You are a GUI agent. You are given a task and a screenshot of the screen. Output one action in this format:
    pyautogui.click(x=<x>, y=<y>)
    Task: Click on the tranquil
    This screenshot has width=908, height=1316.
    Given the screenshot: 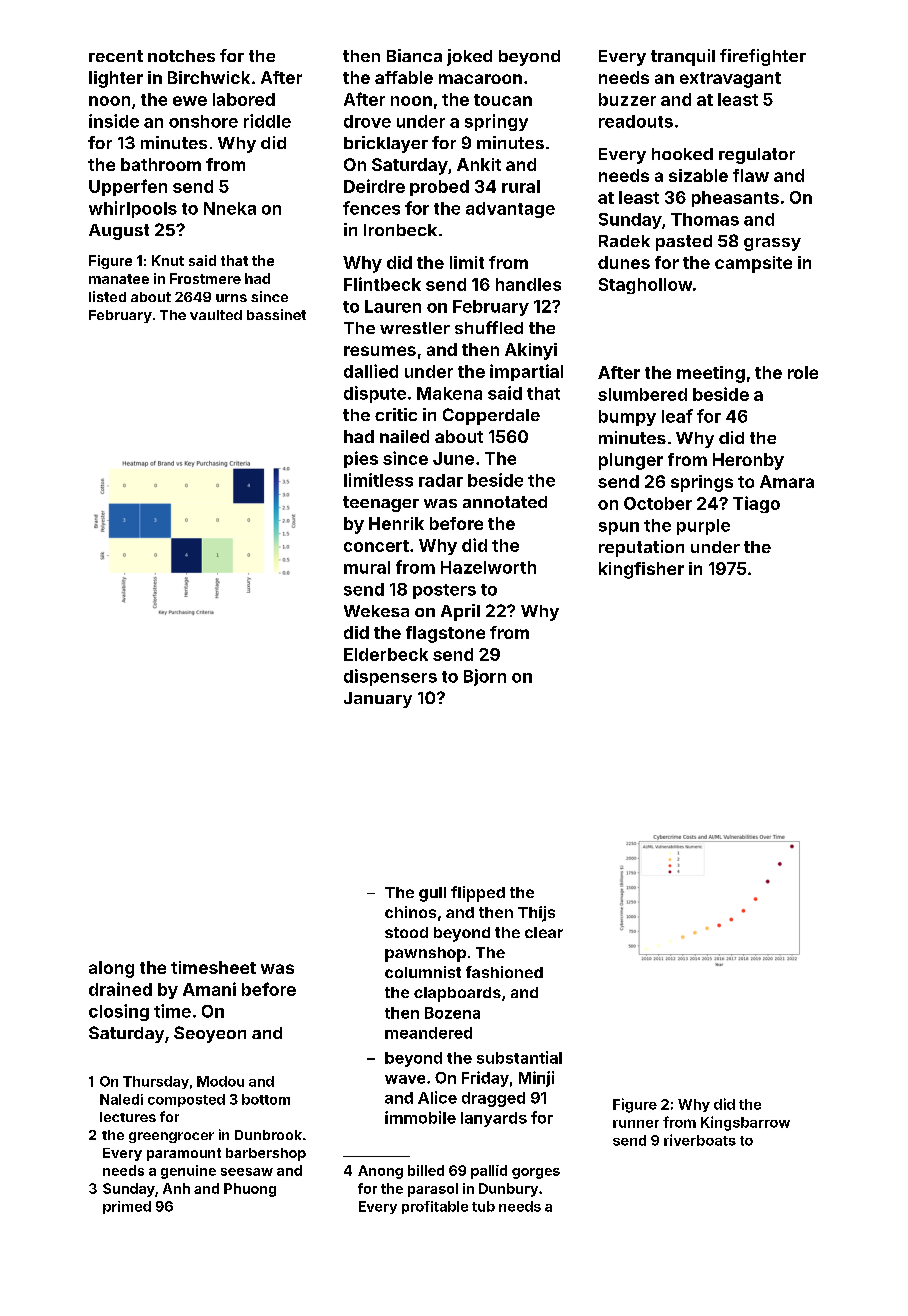 What is the action you would take?
    pyautogui.click(x=683, y=57)
